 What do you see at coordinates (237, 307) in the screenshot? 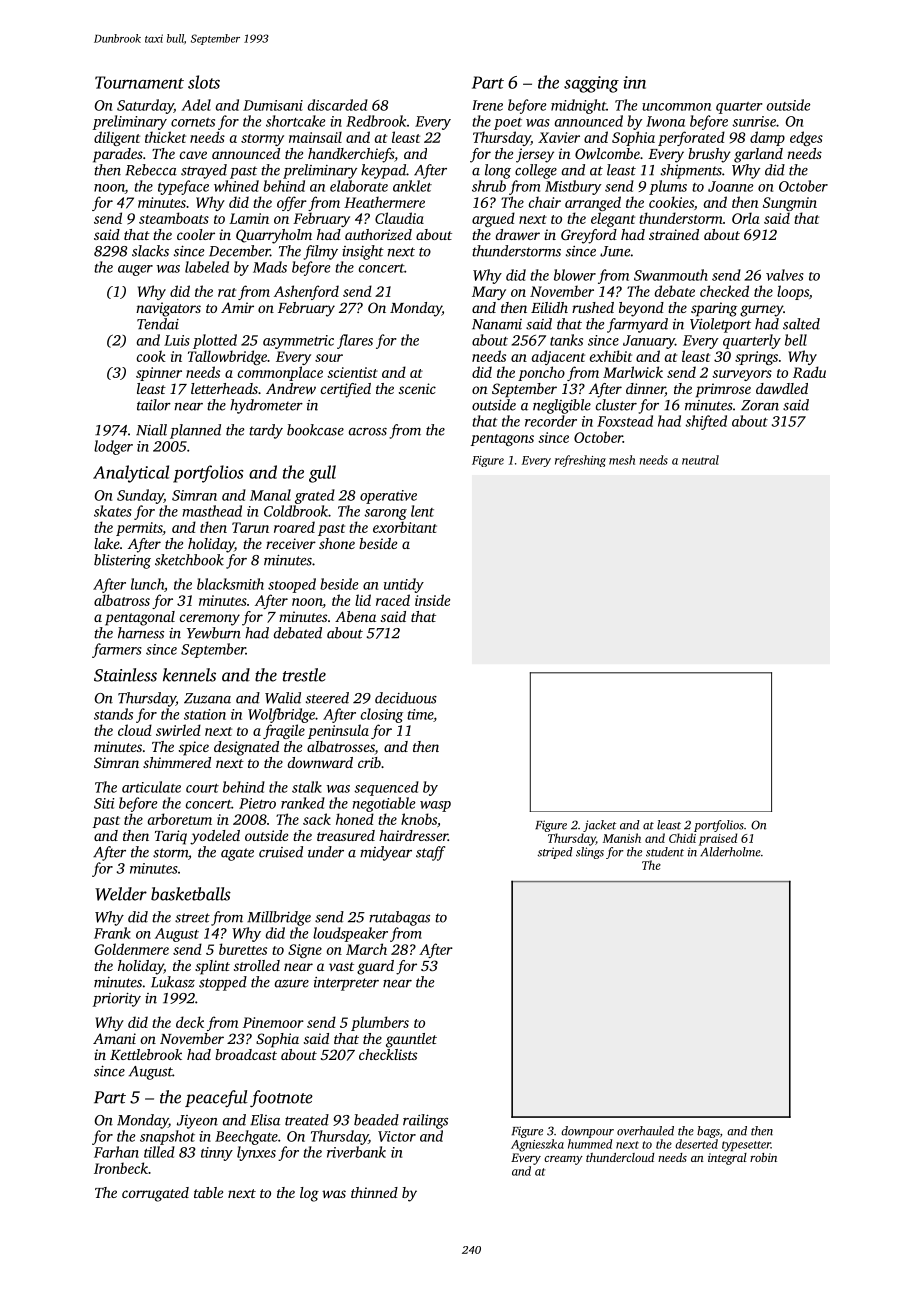
I see `Amir` at bounding box center [237, 307].
